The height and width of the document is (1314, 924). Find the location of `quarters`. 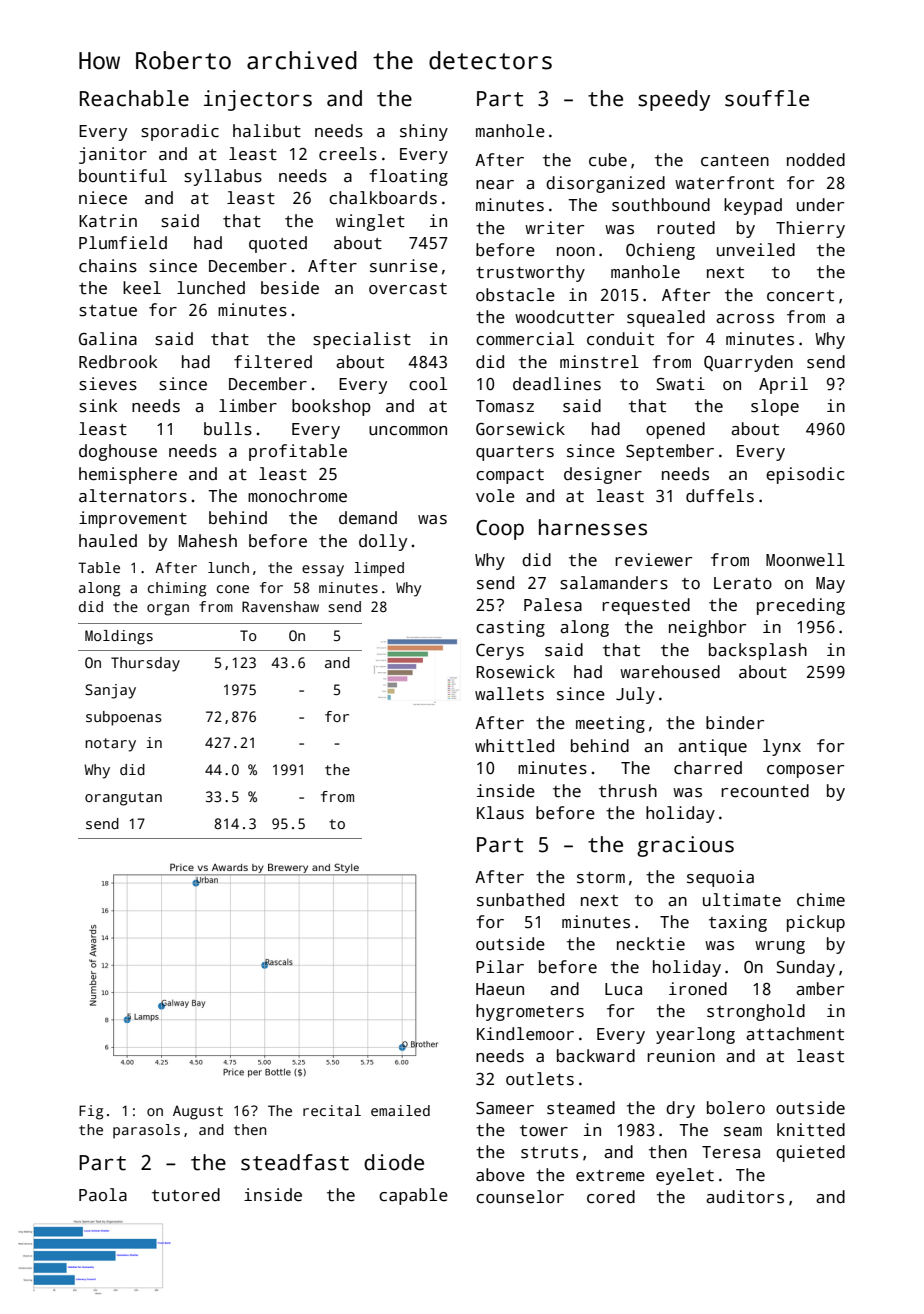

quarters is located at coordinates (515, 453).
